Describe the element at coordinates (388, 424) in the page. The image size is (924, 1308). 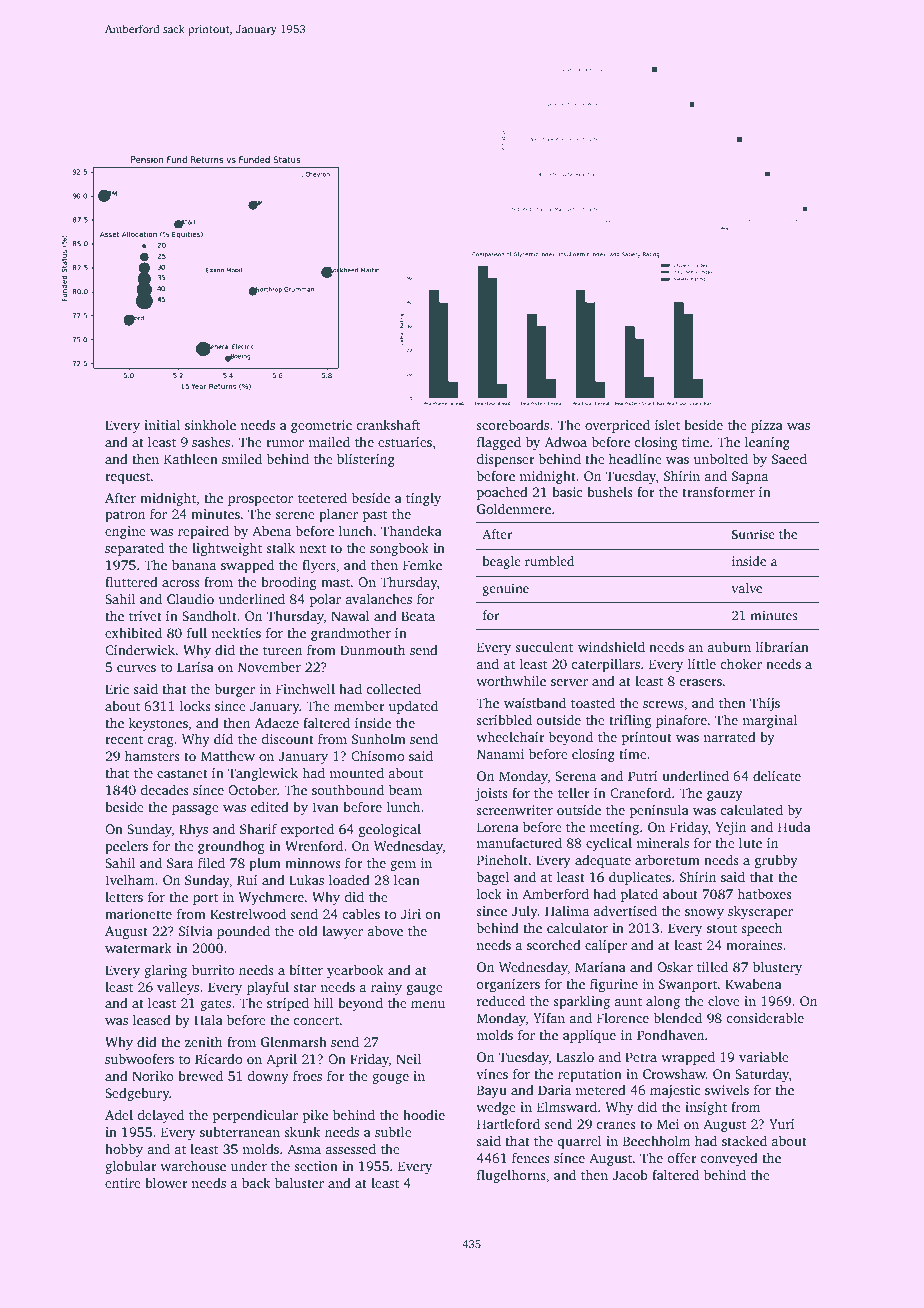
I see `crankshaft` at that location.
